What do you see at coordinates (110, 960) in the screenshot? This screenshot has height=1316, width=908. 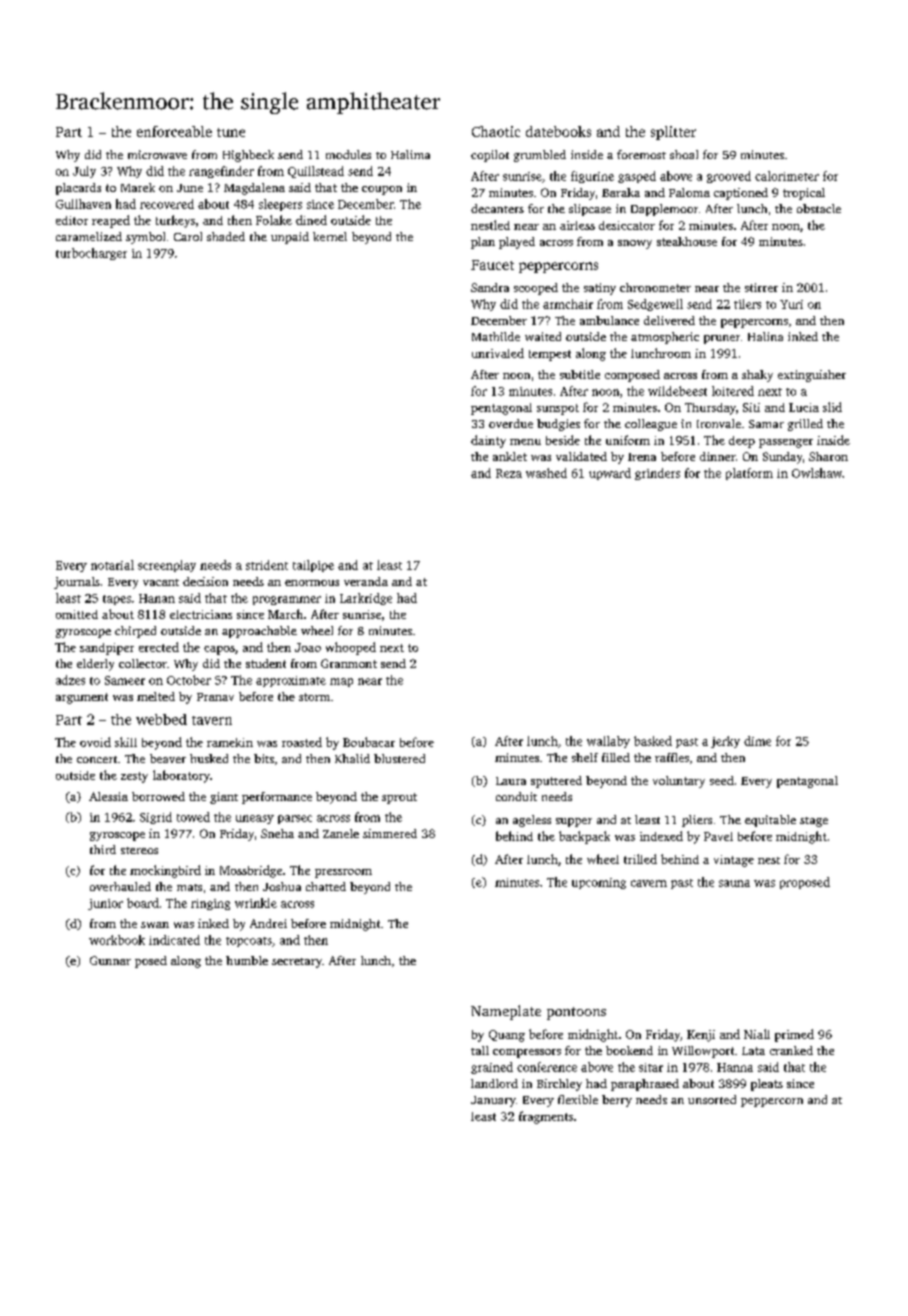 I see `Gunnar` at bounding box center [110, 960].
